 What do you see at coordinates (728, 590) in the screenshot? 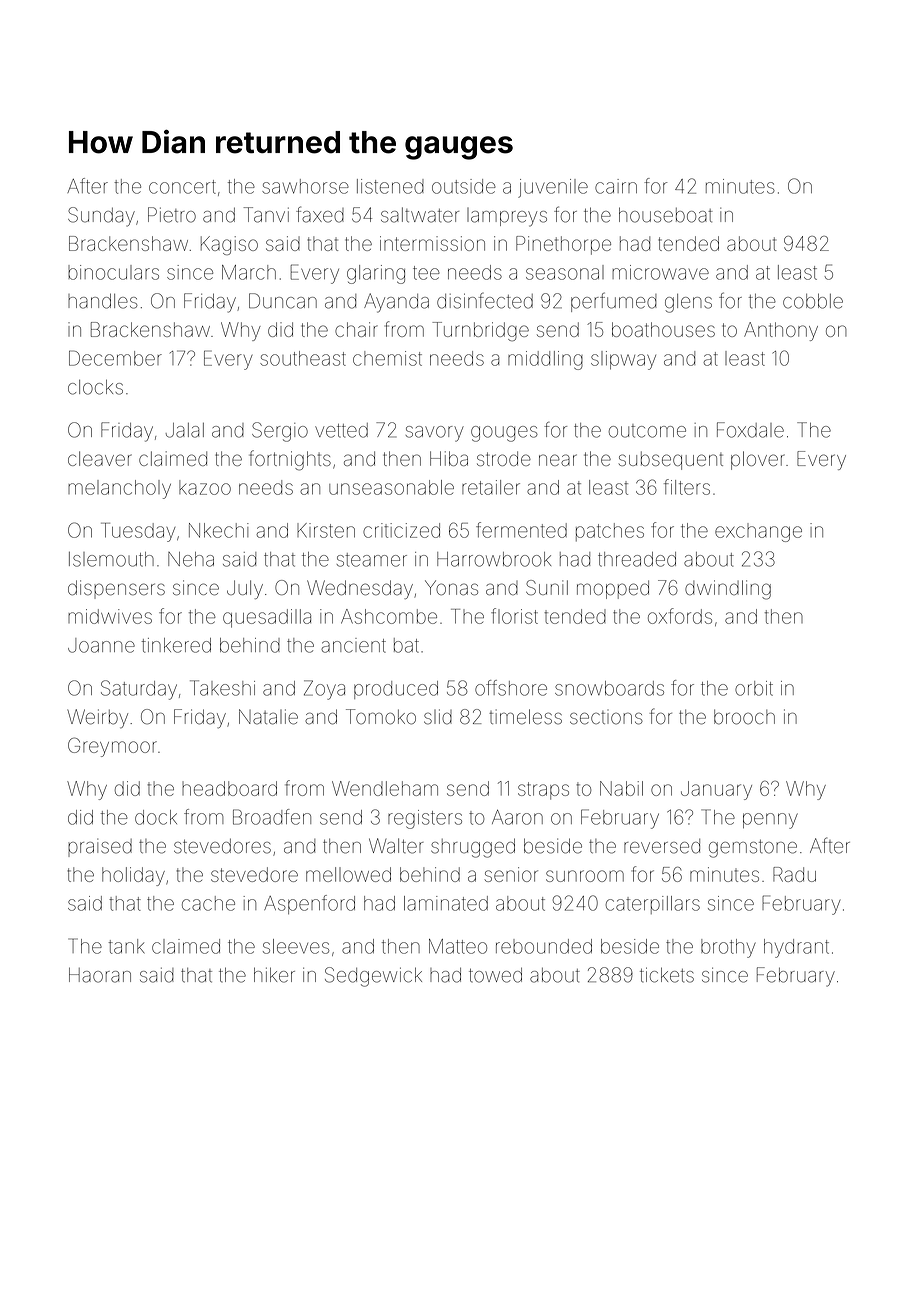
I see `dwindling` at bounding box center [728, 590].
